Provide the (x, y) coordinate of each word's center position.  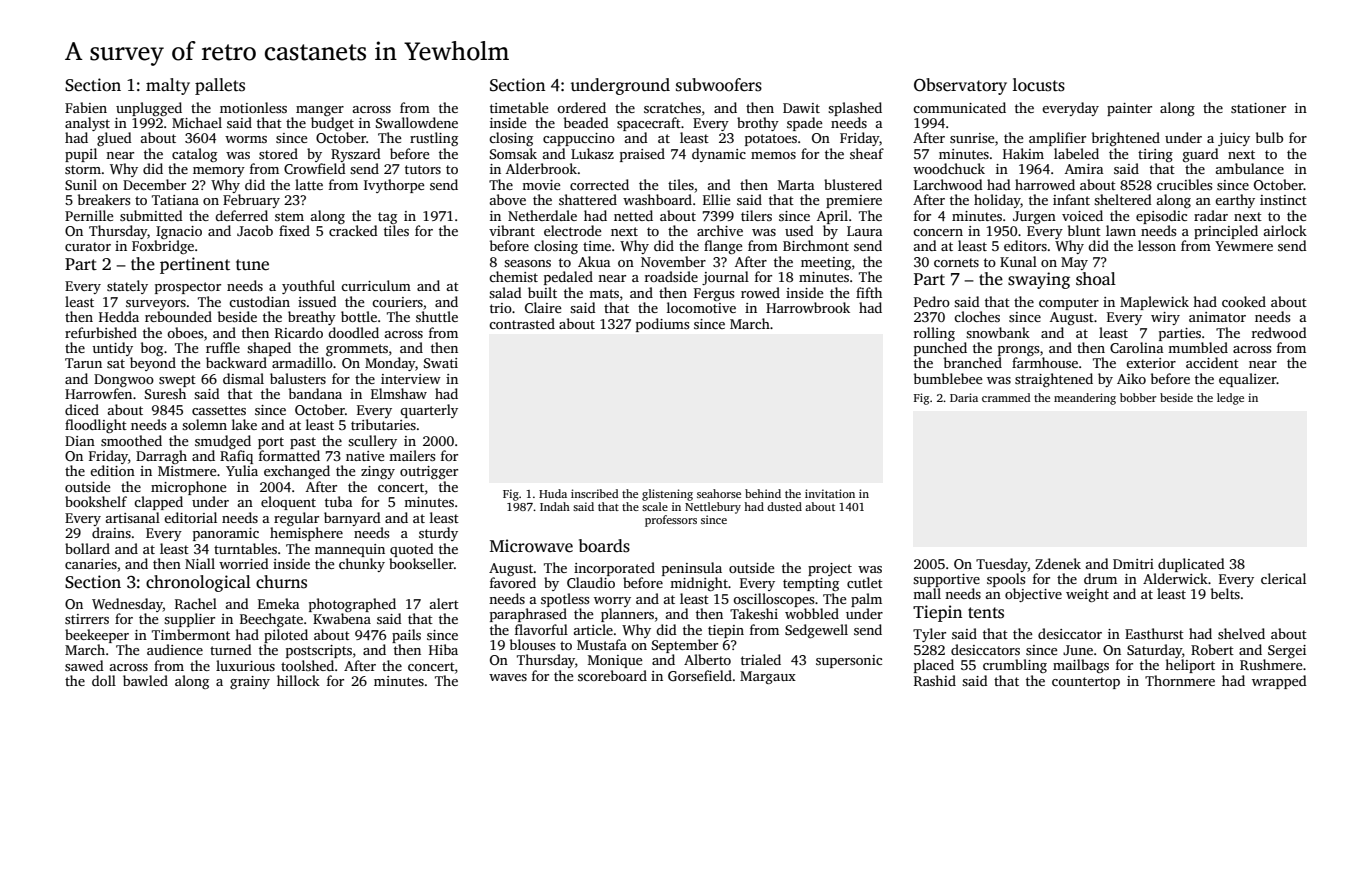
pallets (220, 86)
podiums (662, 325)
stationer (1258, 108)
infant (1071, 199)
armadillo (302, 362)
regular (296, 519)
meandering (1085, 399)
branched (973, 362)
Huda (553, 493)
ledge (1230, 399)
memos (773, 155)
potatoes (771, 140)
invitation (830, 493)
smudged (223, 442)
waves (508, 677)
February (251, 201)
